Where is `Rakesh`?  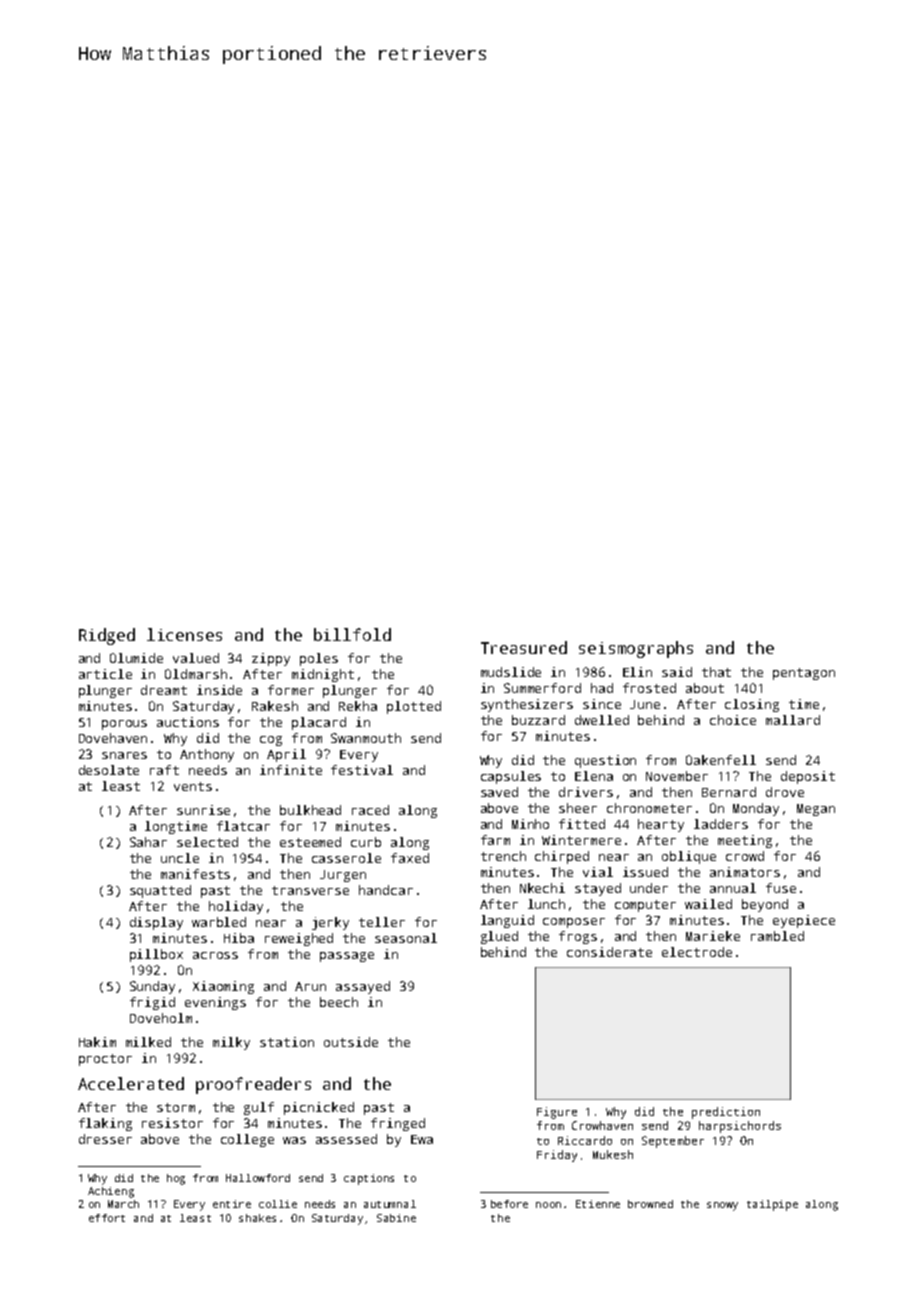 Rakesh is located at coordinates (275, 706).
